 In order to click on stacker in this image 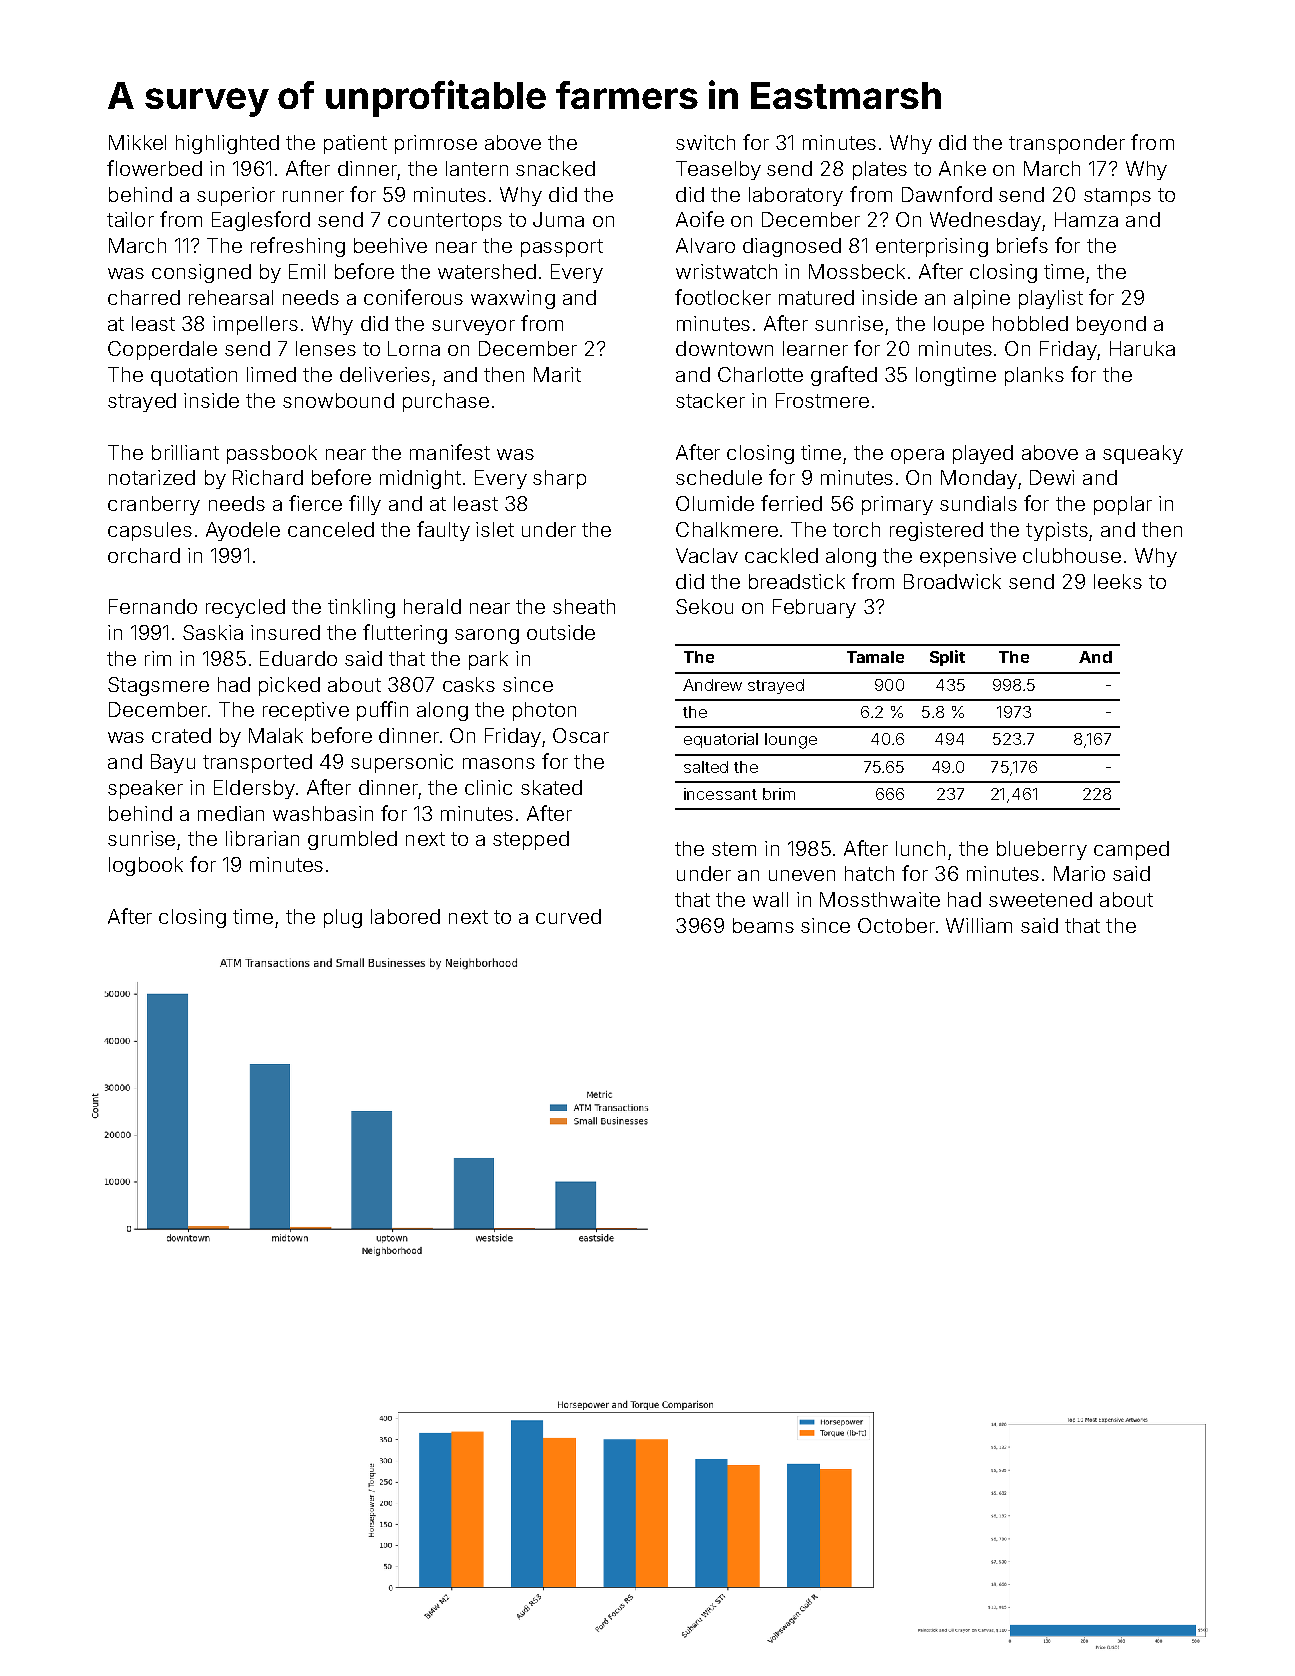, I will do `click(710, 400)`.
